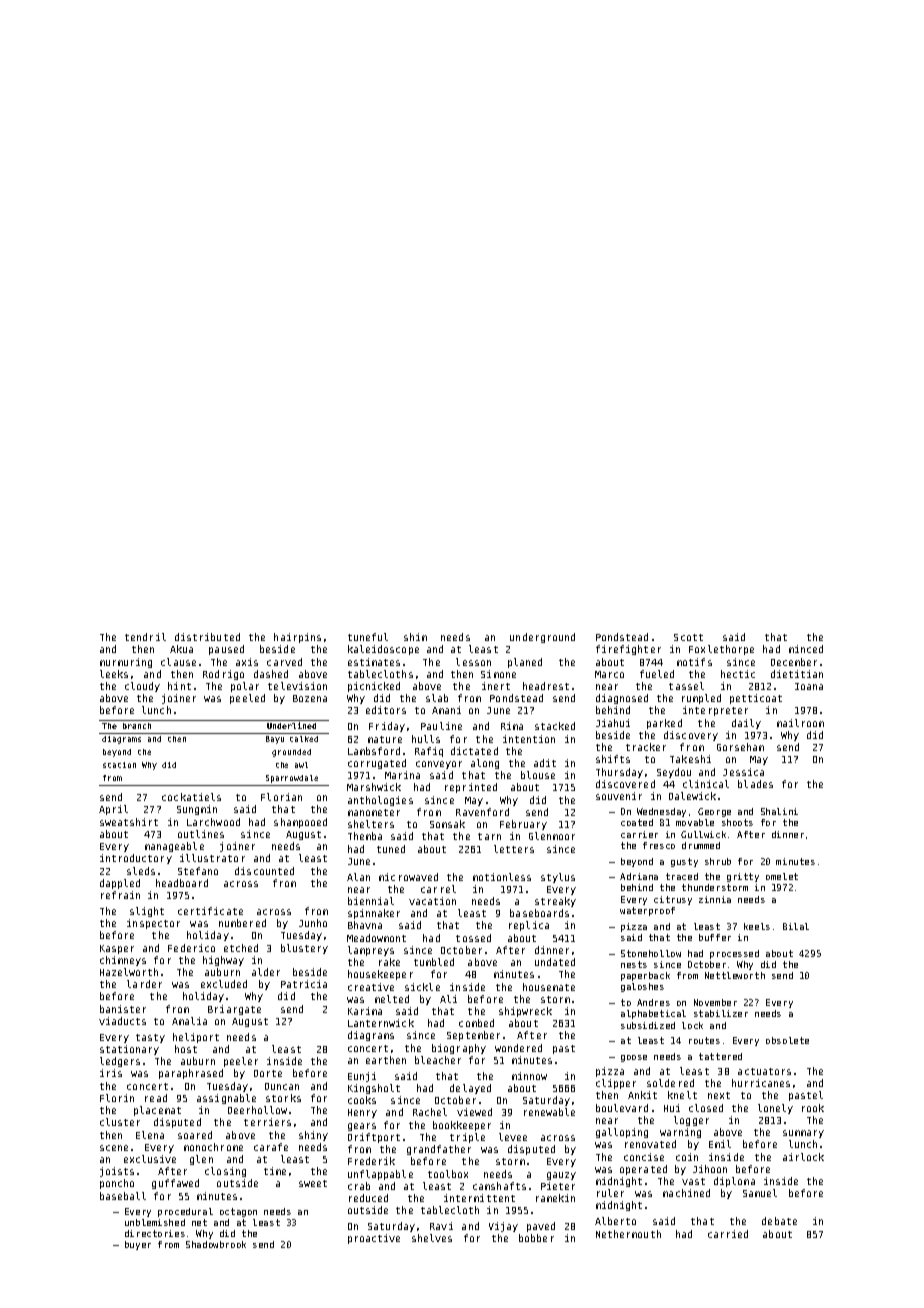  Describe the element at coordinates (238, 1212) in the page. I see `octagon` at that location.
